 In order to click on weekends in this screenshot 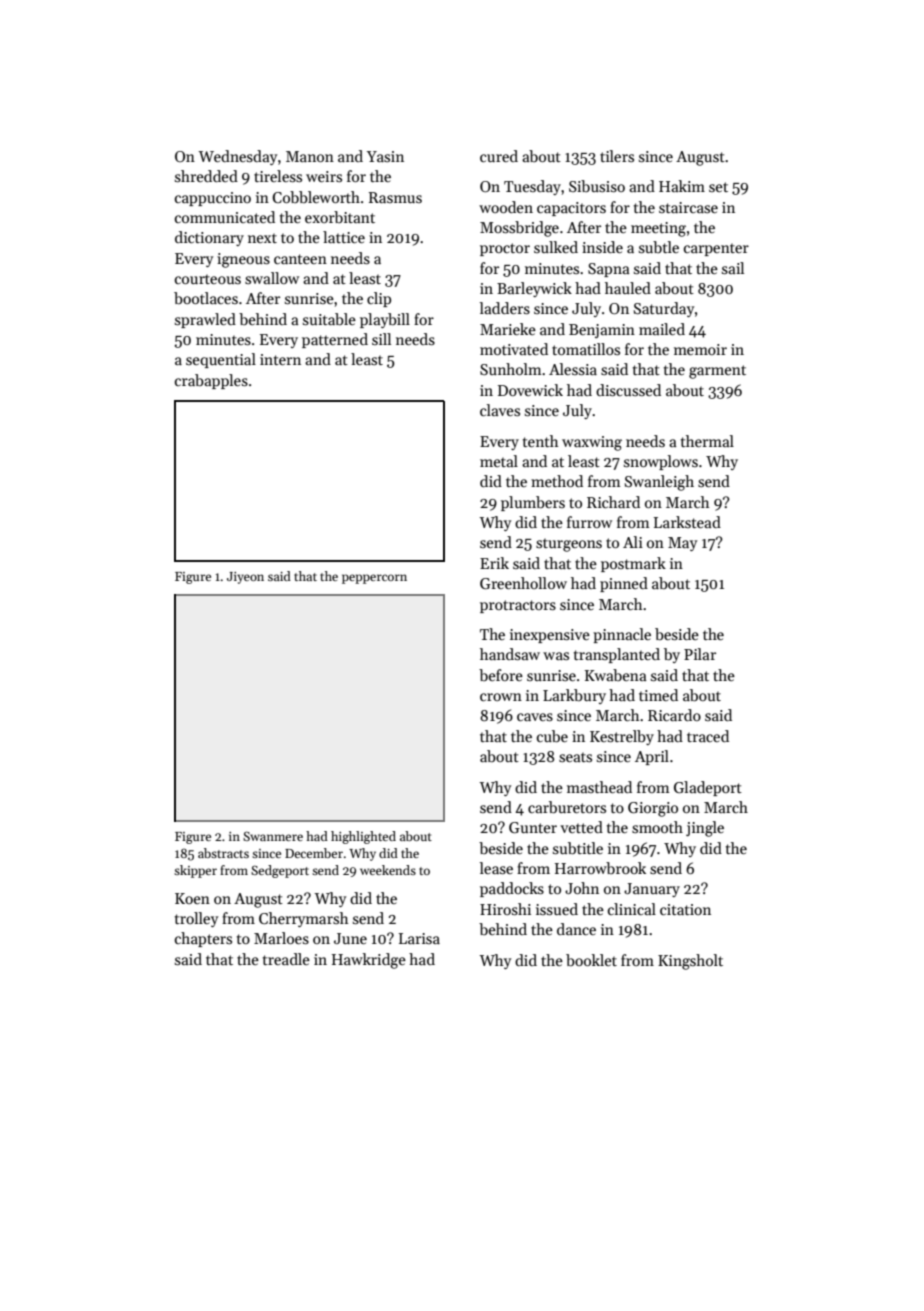, I will do `click(388, 870)`.
